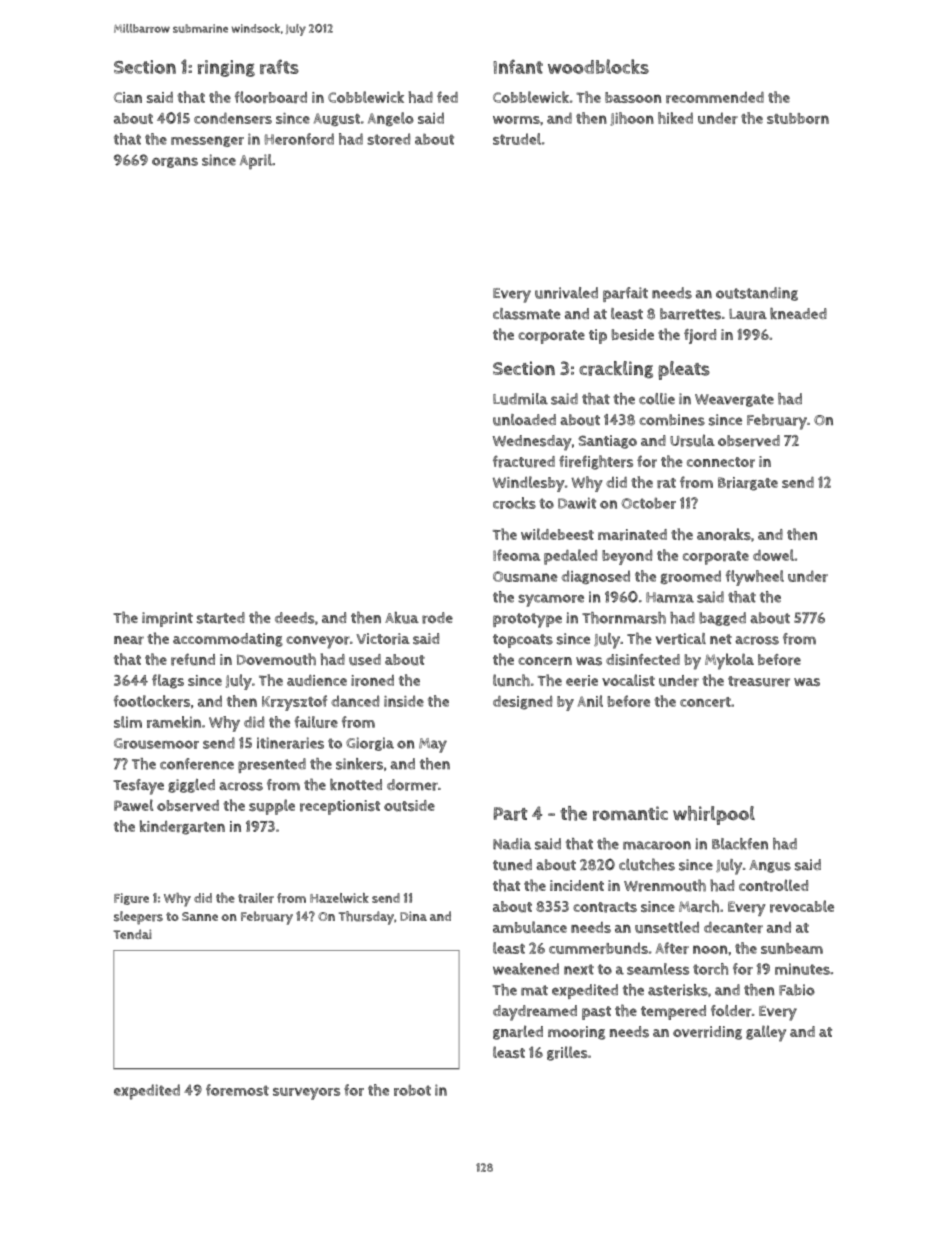  What do you see at coordinates (256, 162) in the screenshot?
I see `April` at bounding box center [256, 162].
